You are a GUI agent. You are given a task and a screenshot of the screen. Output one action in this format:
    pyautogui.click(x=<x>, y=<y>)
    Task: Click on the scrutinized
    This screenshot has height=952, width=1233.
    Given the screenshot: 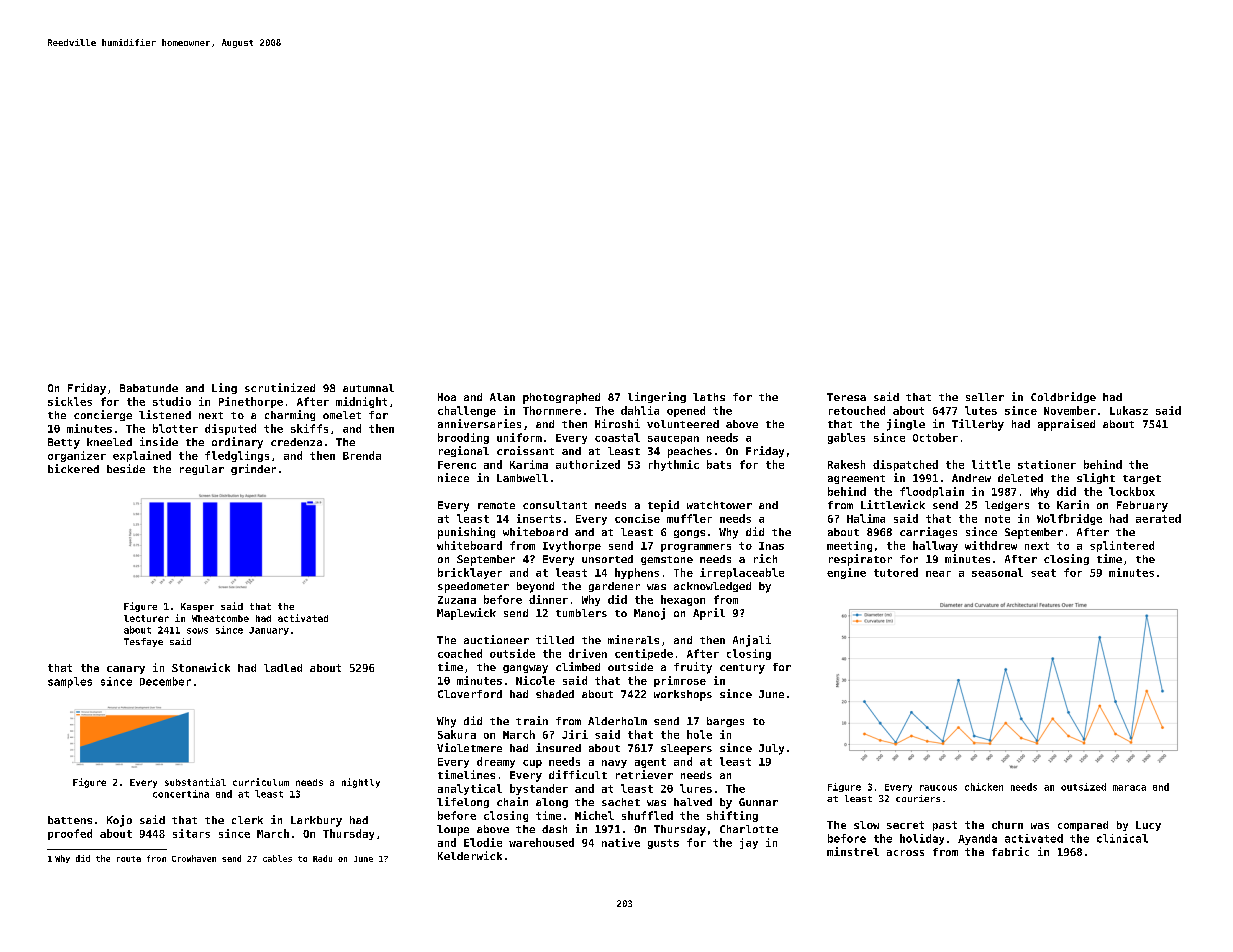 What is the action you would take?
    pyautogui.click(x=280, y=387)
